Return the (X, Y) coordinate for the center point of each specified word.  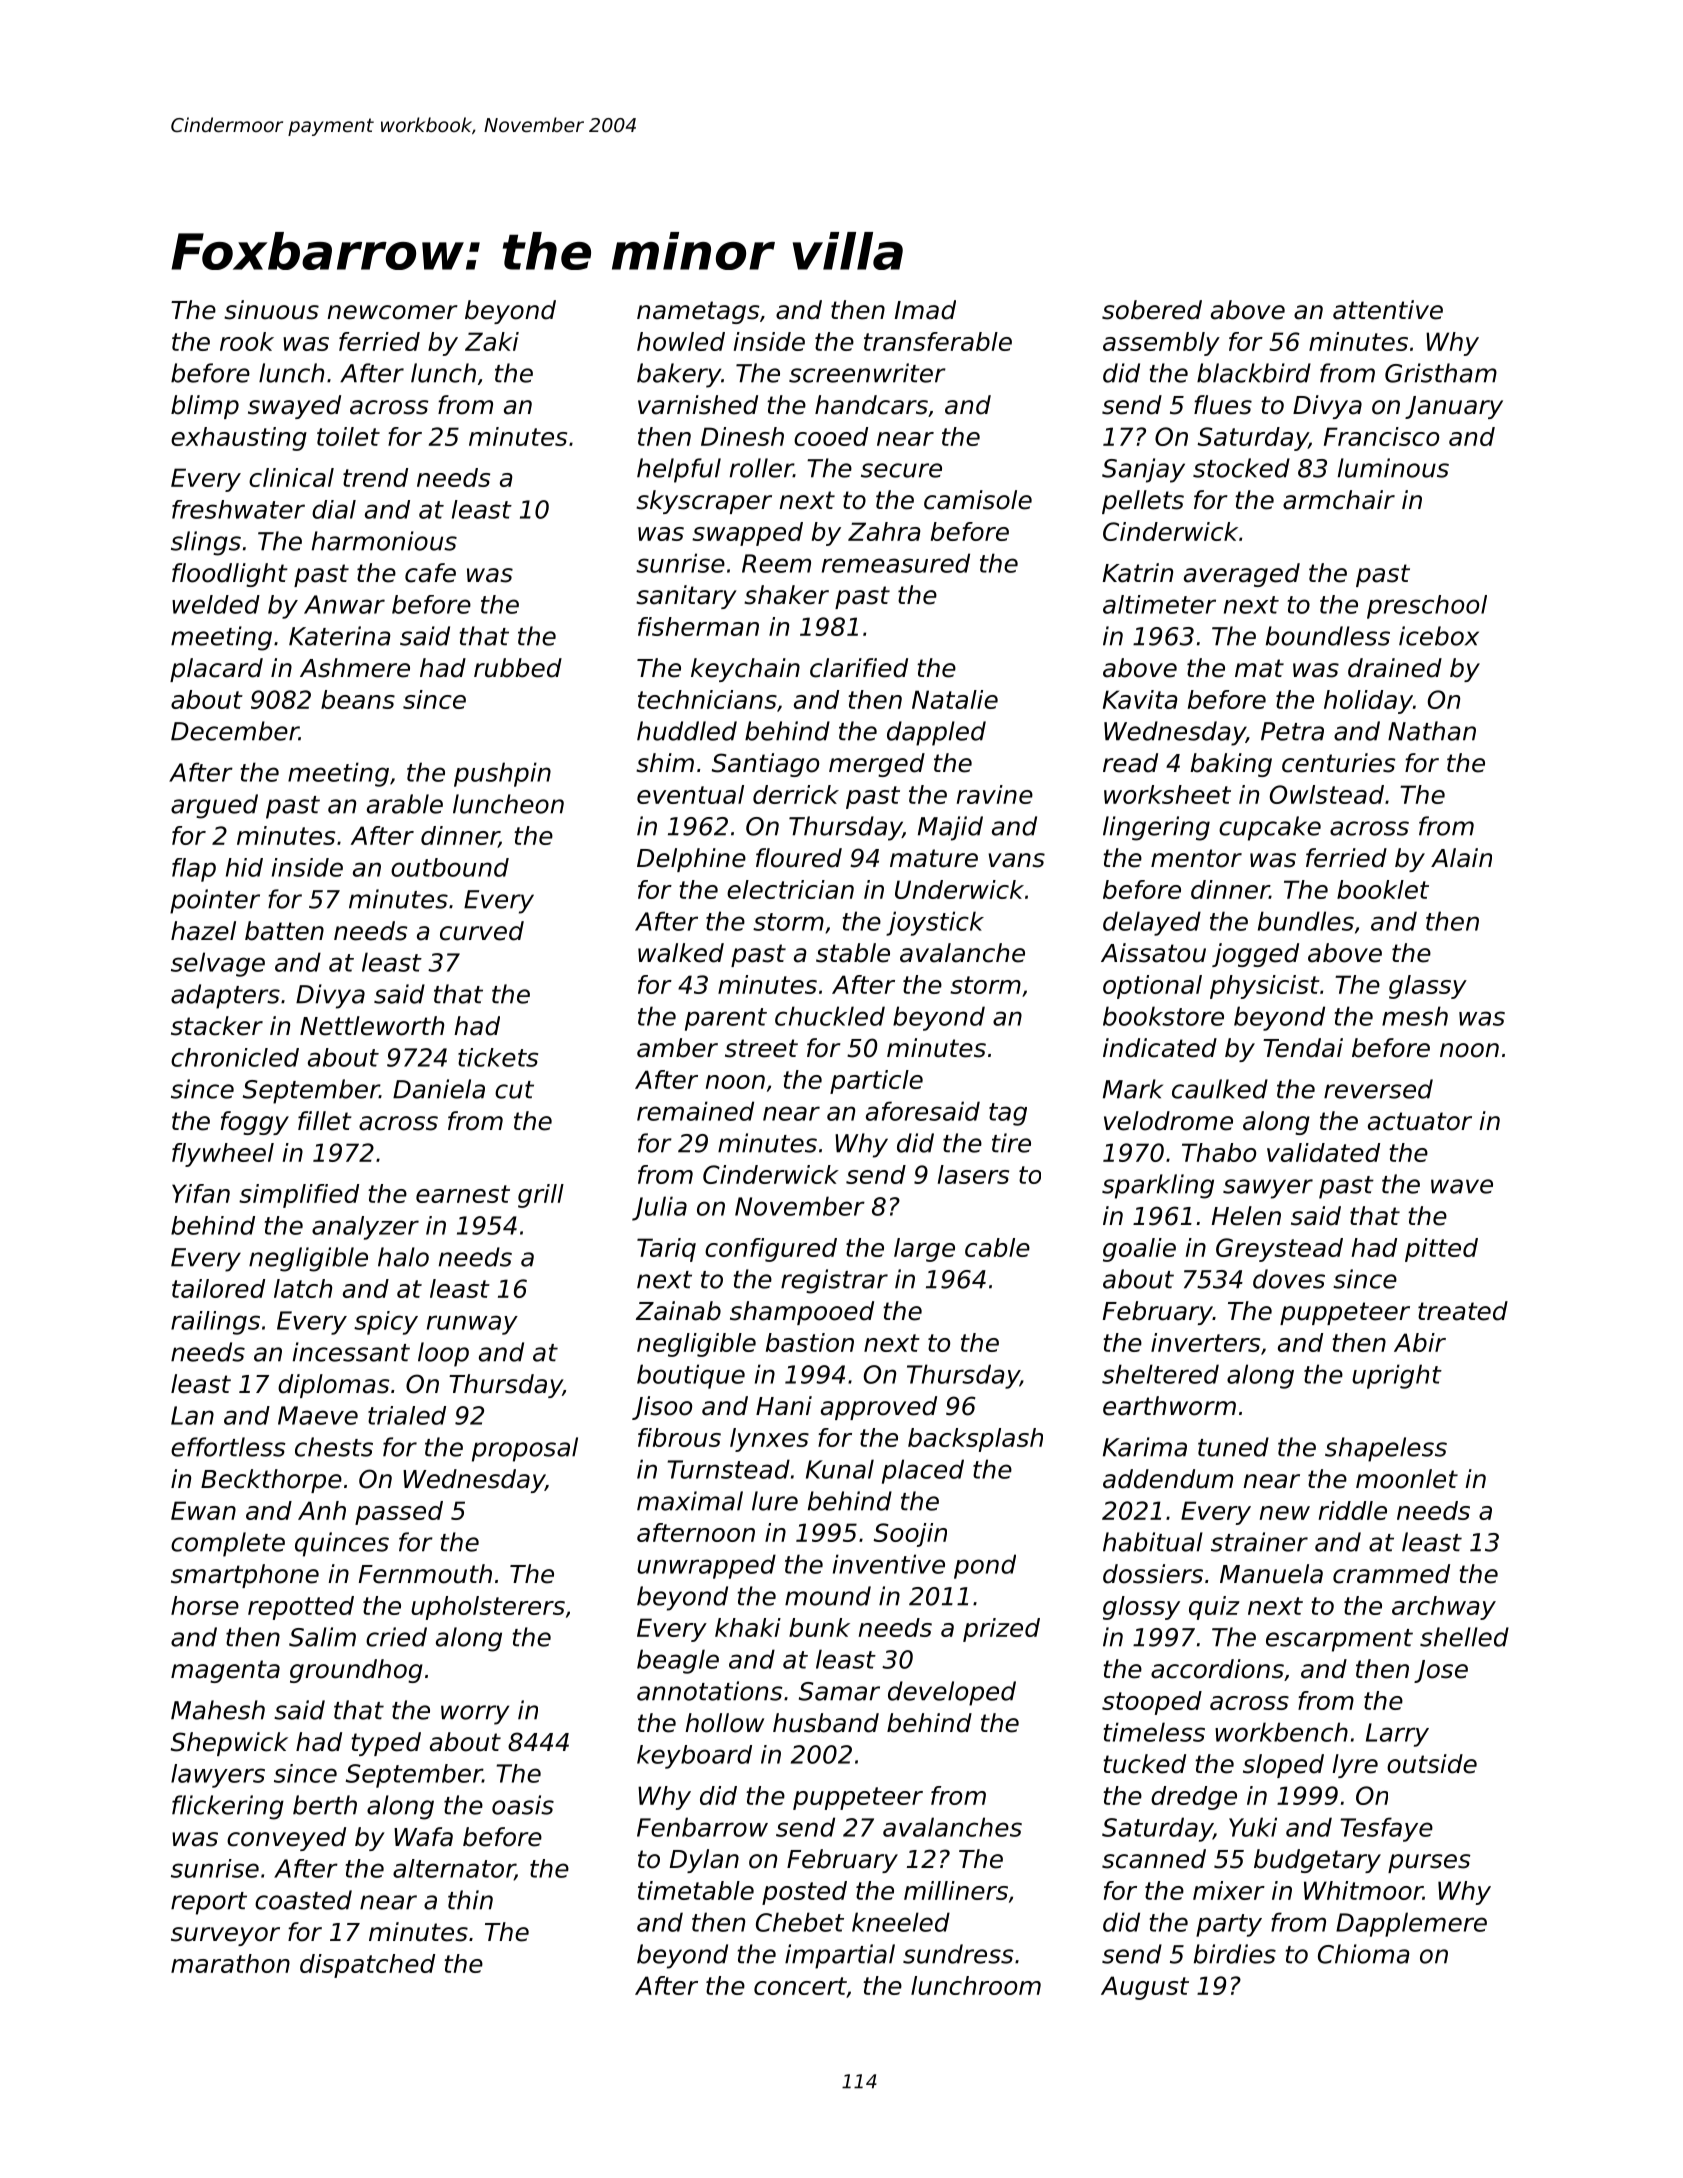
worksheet (1167, 794)
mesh (1415, 1016)
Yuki (1253, 1827)
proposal (525, 1449)
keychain (745, 670)
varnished (698, 405)
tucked (1144, 1764)
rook (247, 341)
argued (214, 806)
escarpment (1339, 1640)
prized (1001, 1630)
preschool (1427, 607)
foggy (255, 1123)
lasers (973, 1174)
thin (470, 1900)
